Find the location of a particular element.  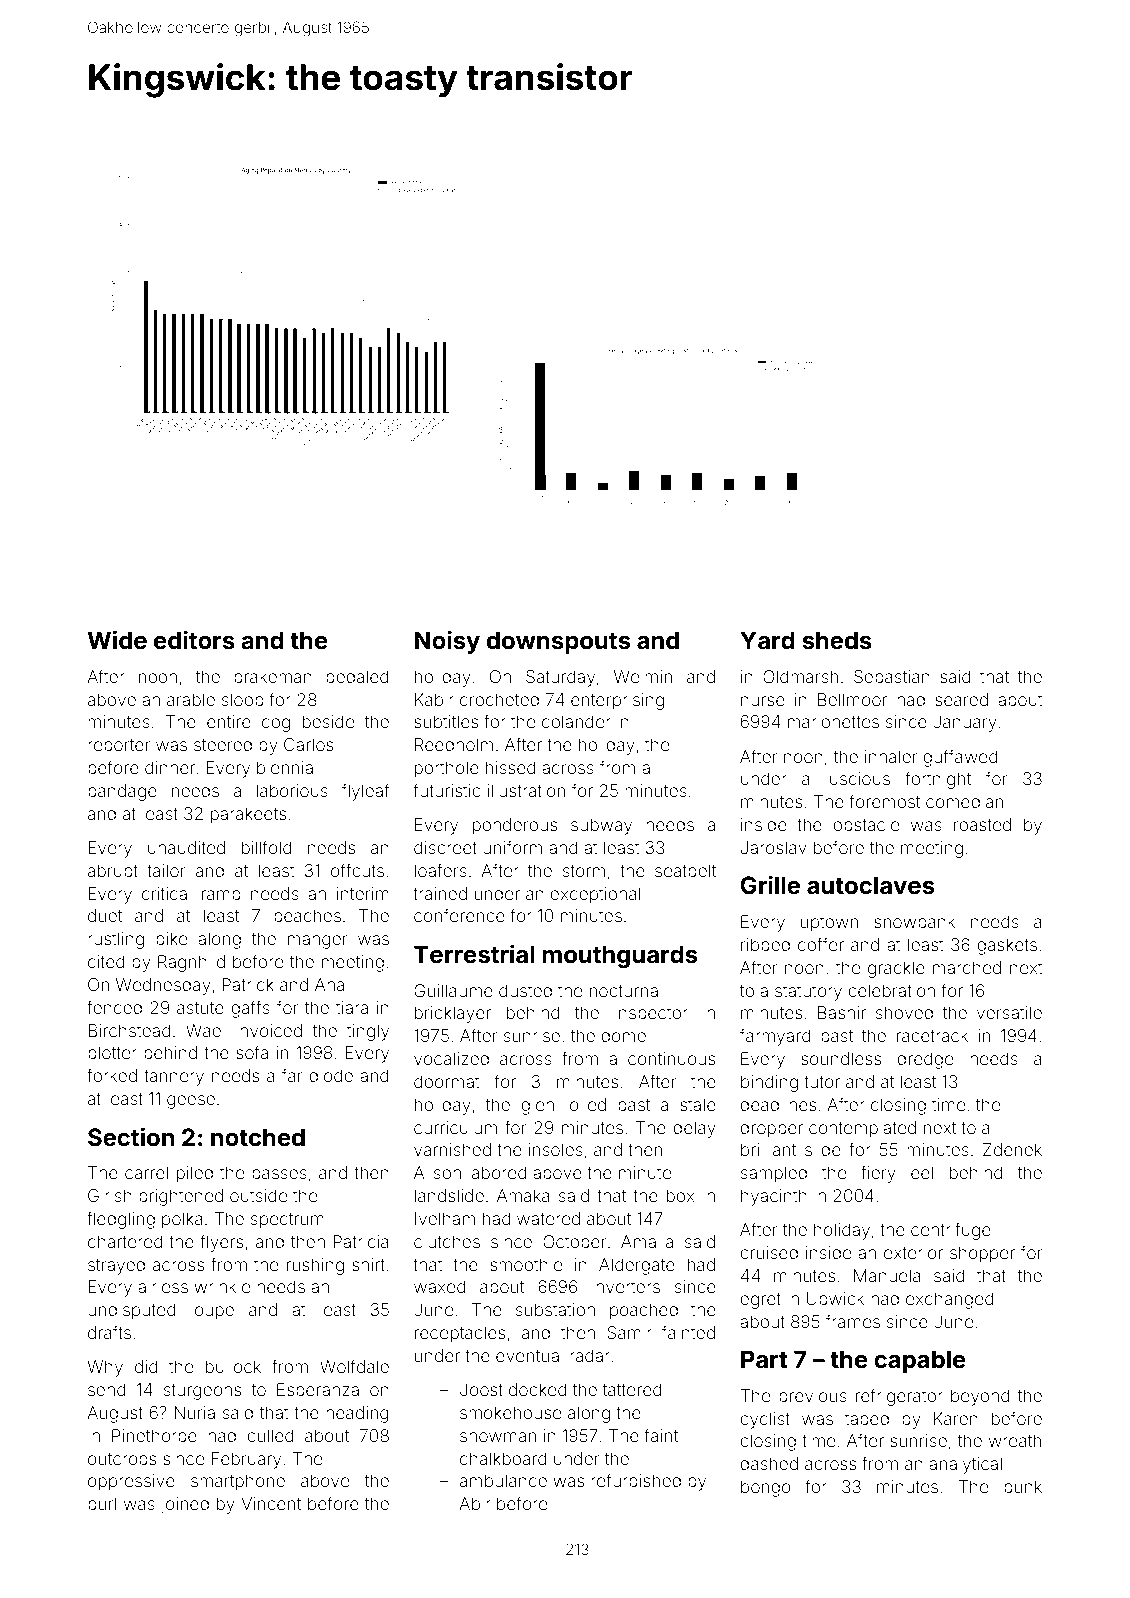

Zdenek is located at coordinates (1012, 1149).
